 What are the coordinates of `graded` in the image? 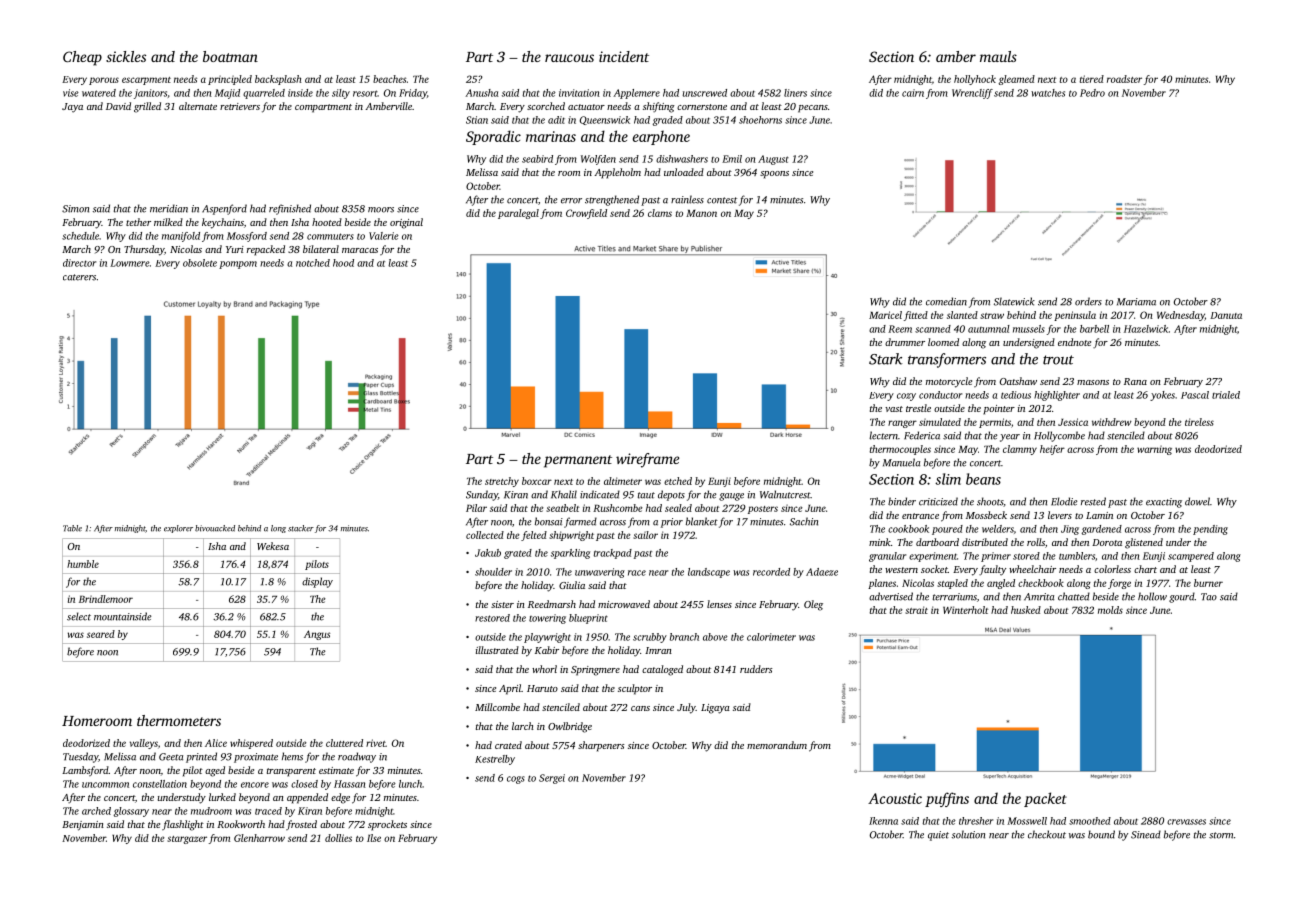 It's located at (667, 121).
